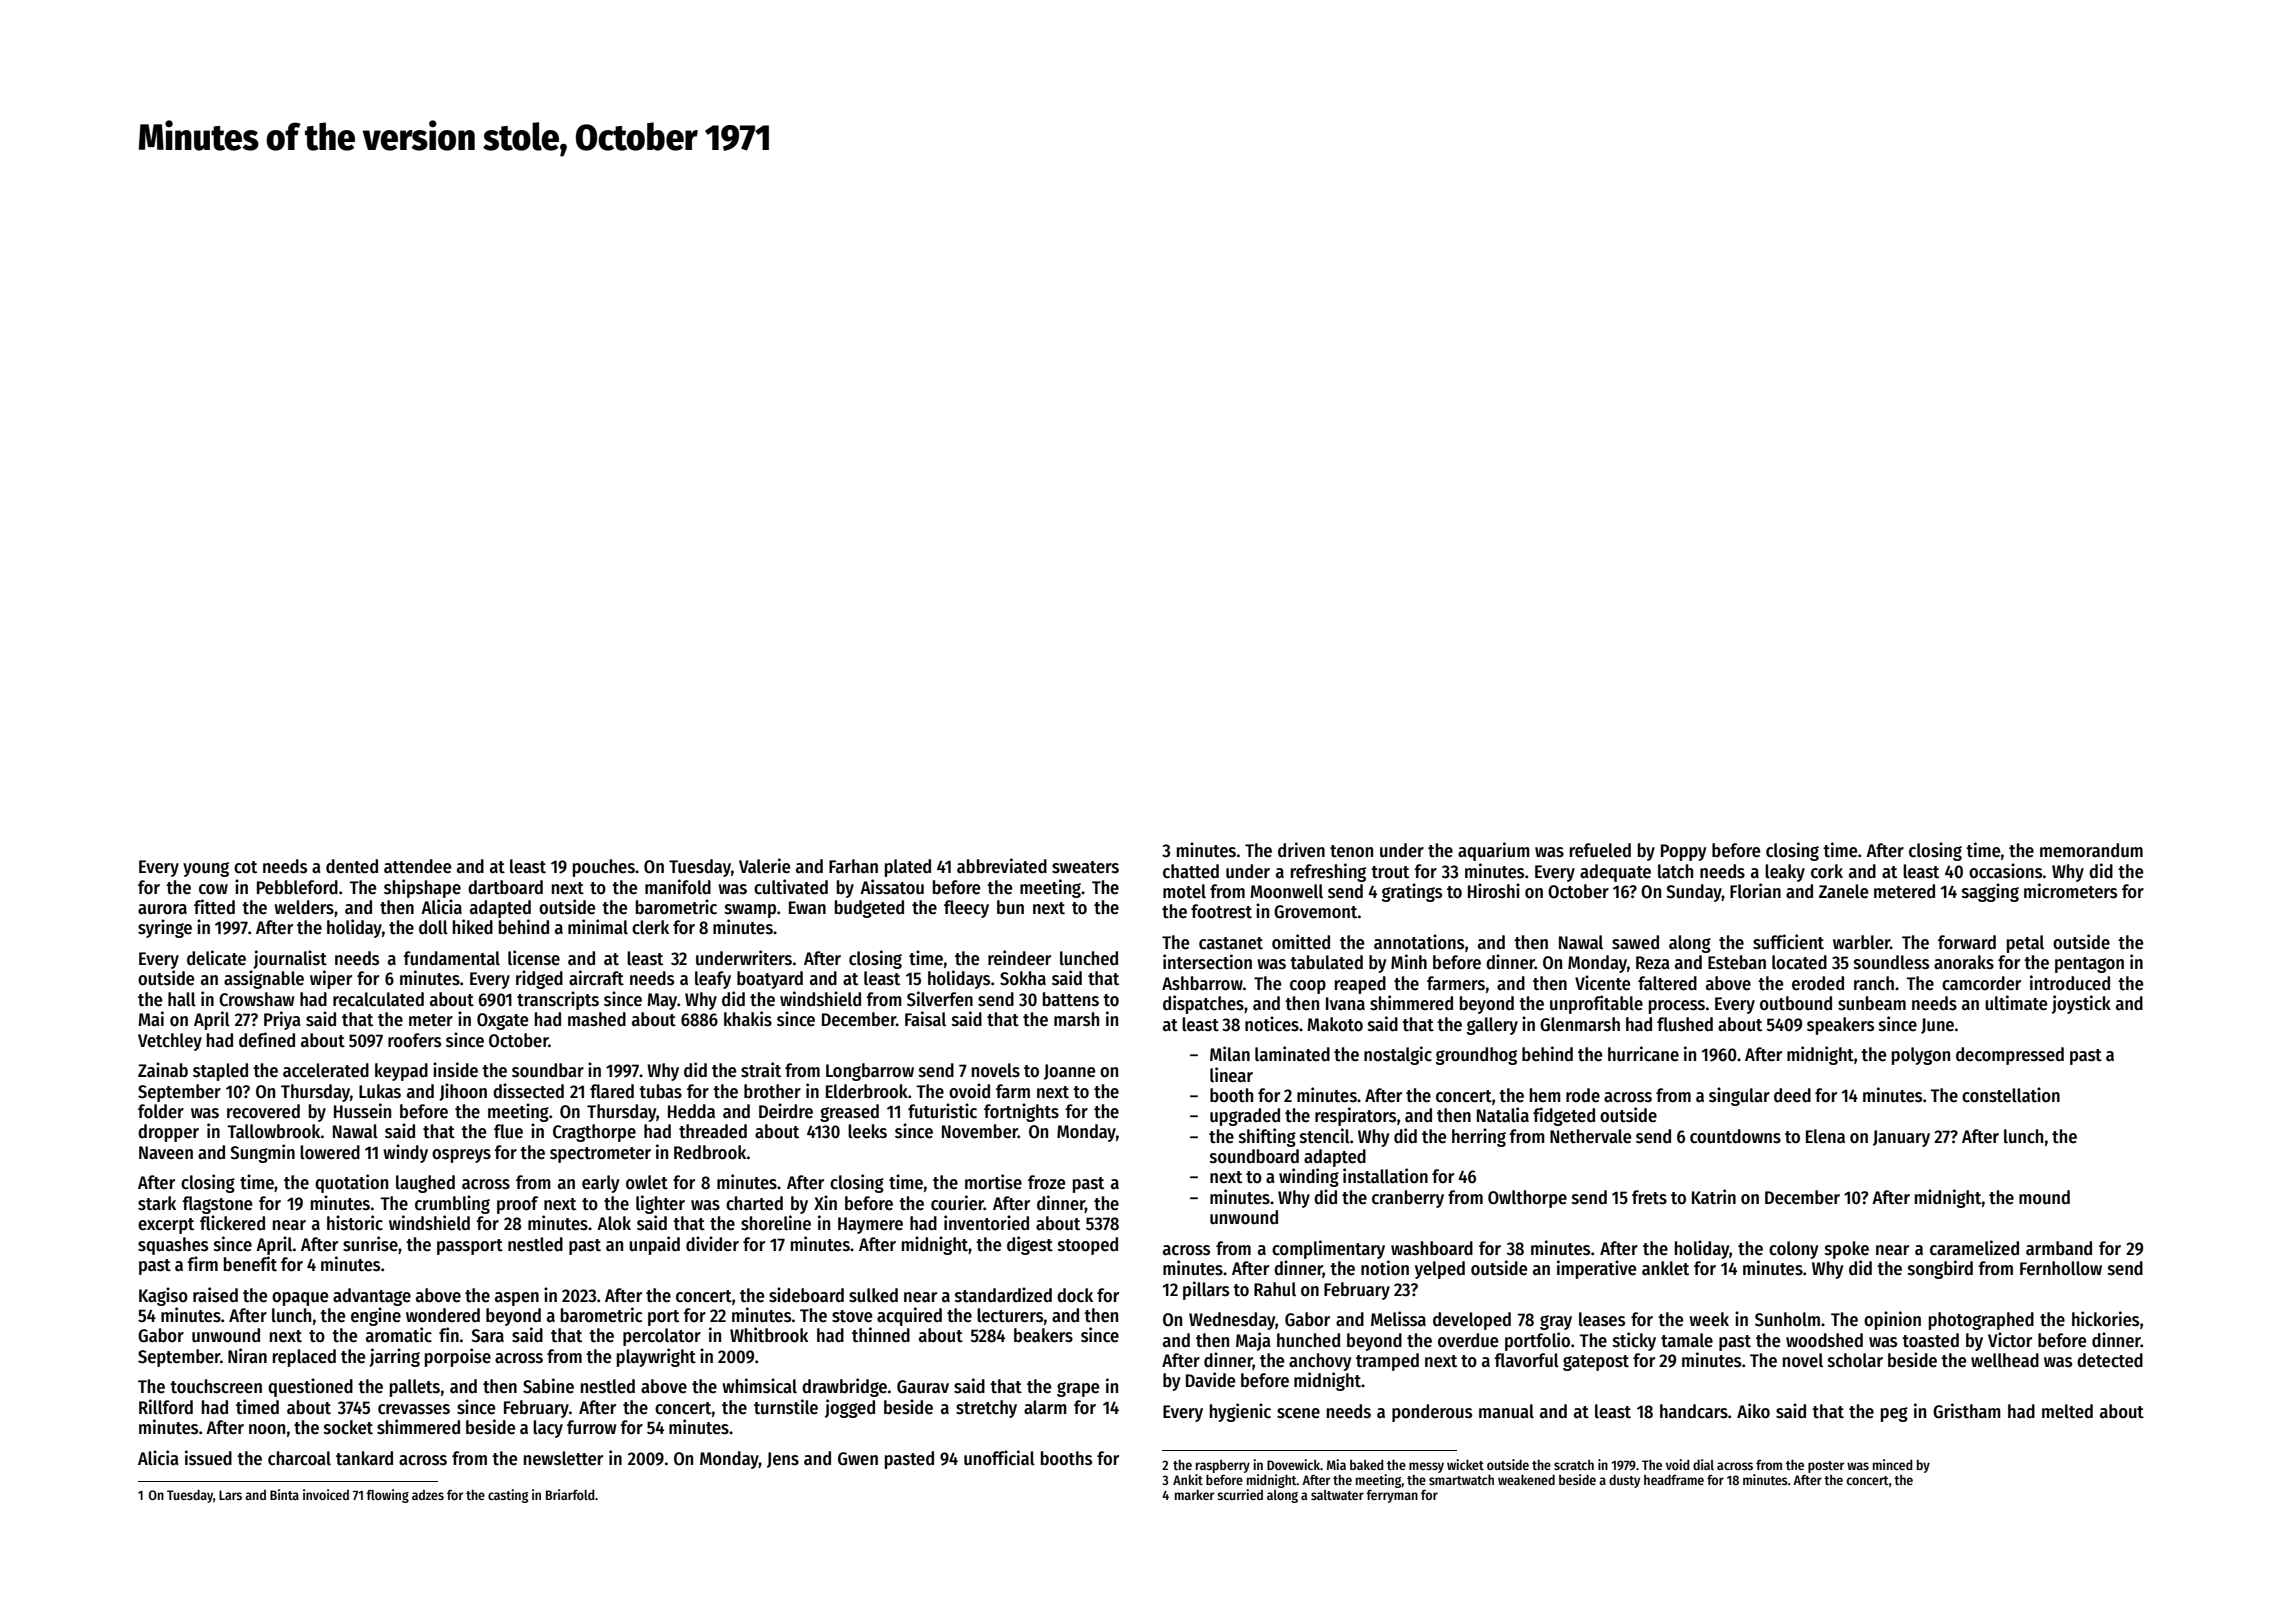 This document has width=2282, height=1614. Describe the element at coordinates (1684, 852) in the document. I see `Poppy` at that location.
